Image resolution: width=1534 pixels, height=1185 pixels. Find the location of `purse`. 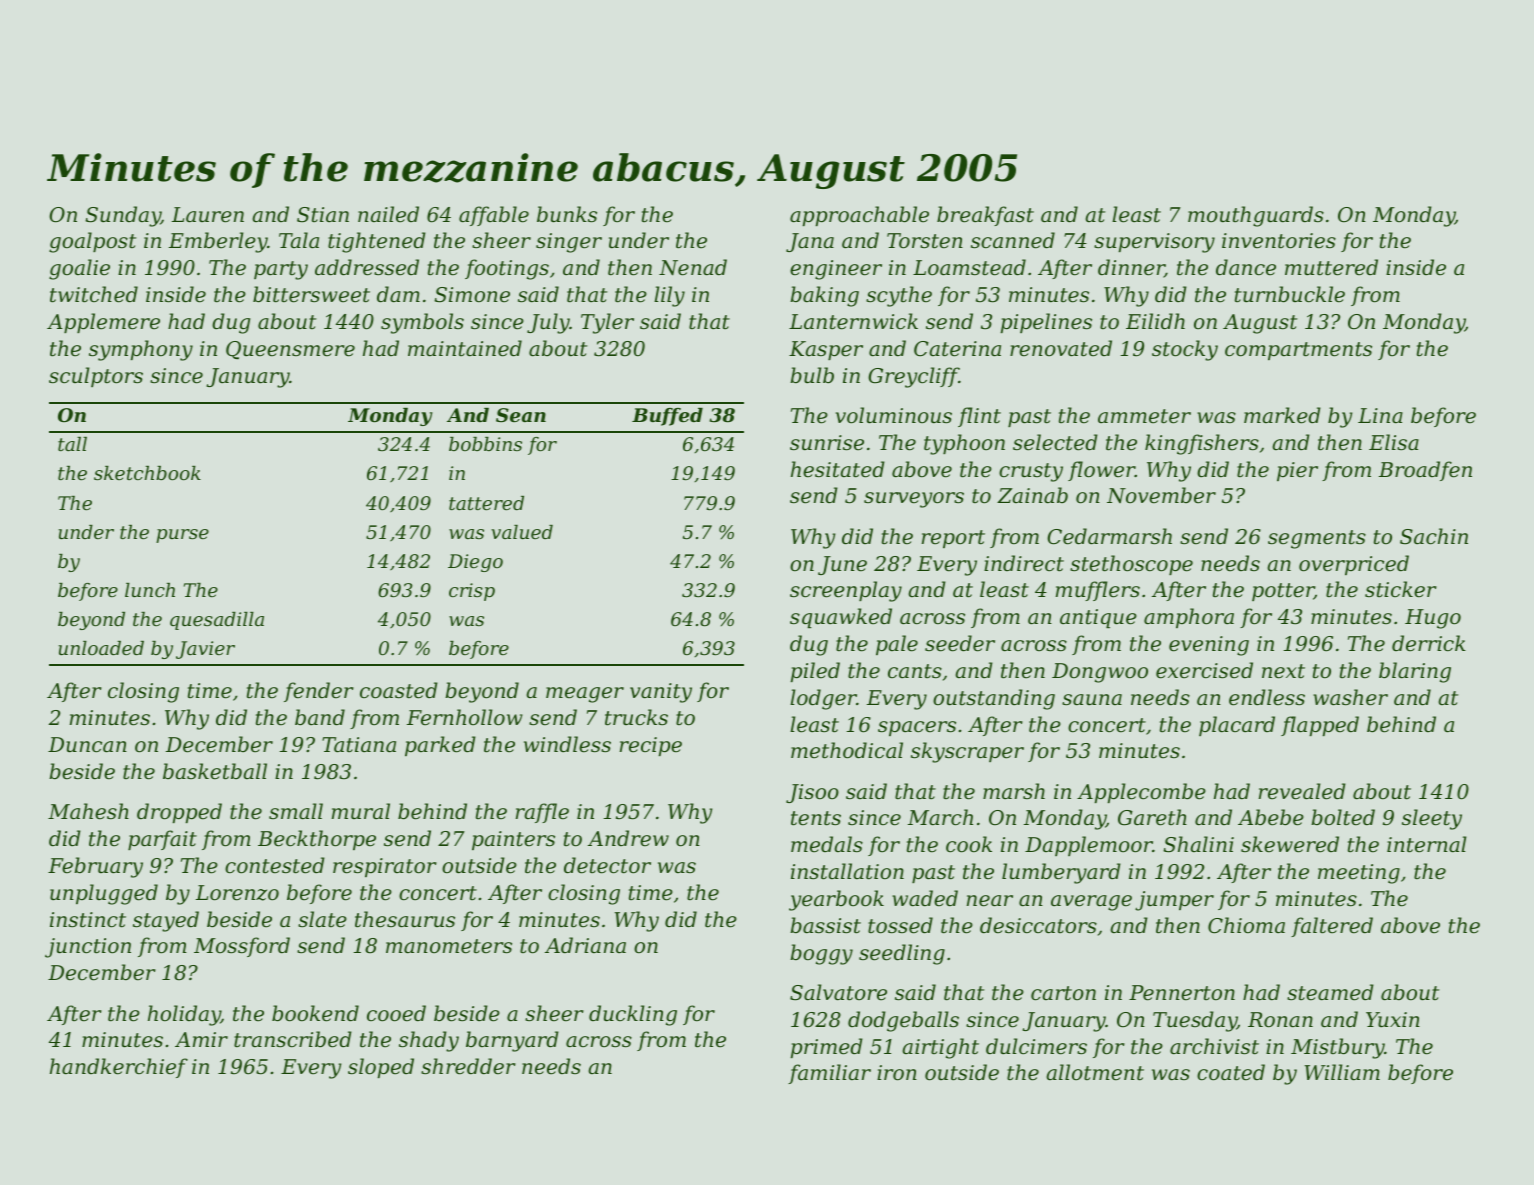

purse is located at coordinates (182, 536).
